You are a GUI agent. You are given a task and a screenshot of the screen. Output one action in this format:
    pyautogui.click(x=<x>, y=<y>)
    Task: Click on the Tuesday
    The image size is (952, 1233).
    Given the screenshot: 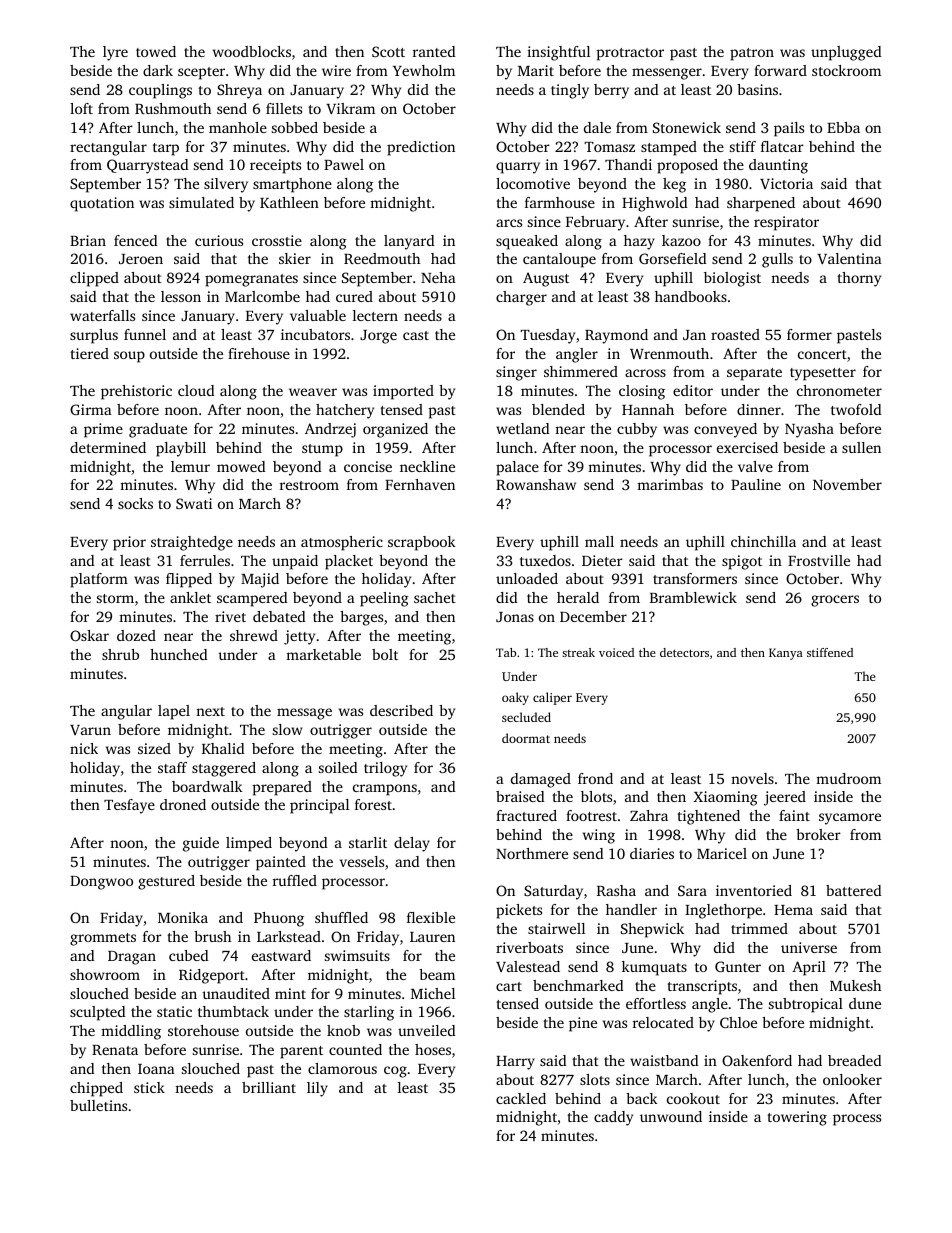 What is the action you would take?
    pyautogui.click(x=547, y=336)
